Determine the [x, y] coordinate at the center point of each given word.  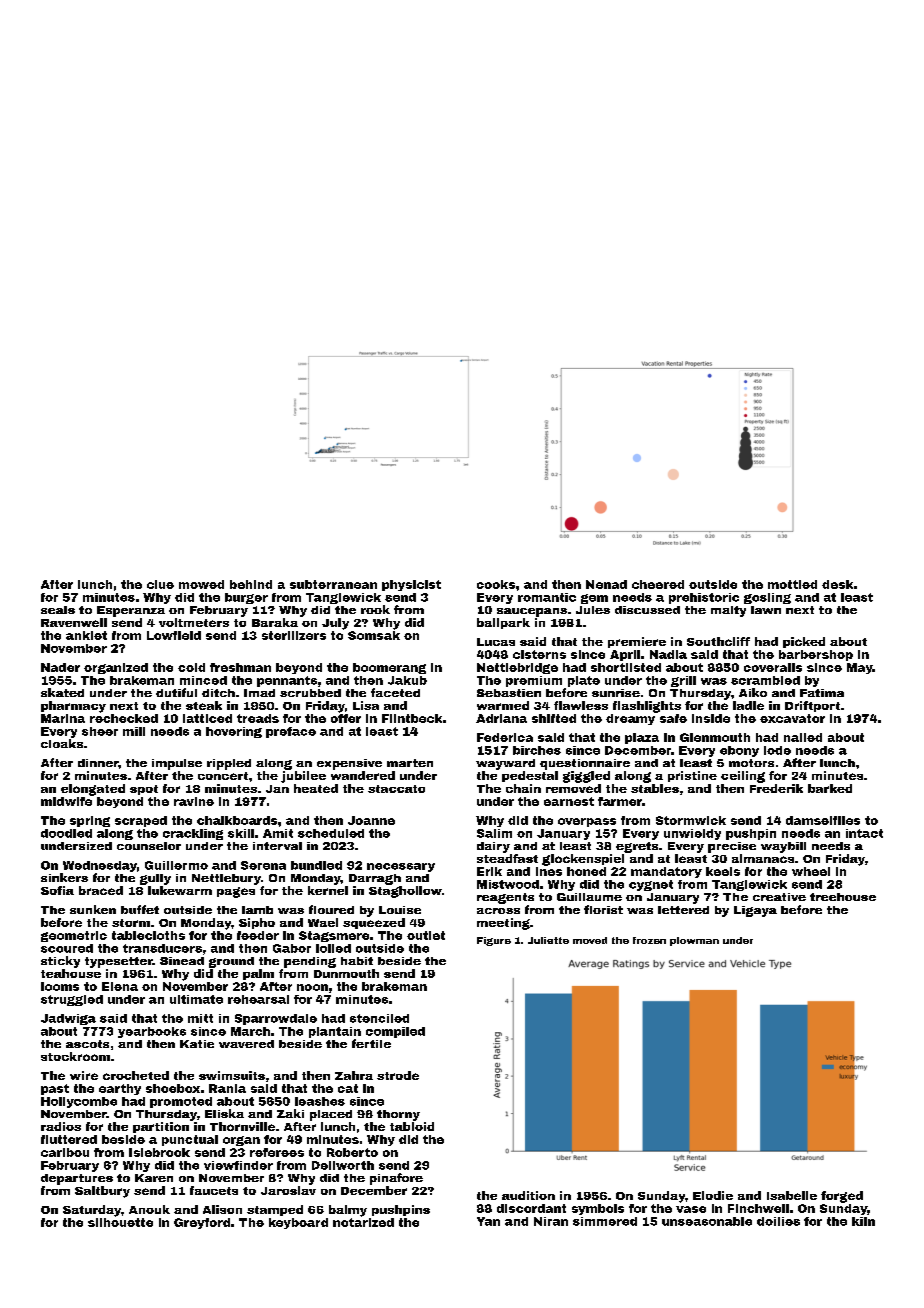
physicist [411, 585]
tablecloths [148, 935]
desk [837, 584]
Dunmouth [346, 973]
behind [251, 584]
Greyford [202, 1223]
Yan [488, 1221]
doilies [778, 1221]
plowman [694, 941]
